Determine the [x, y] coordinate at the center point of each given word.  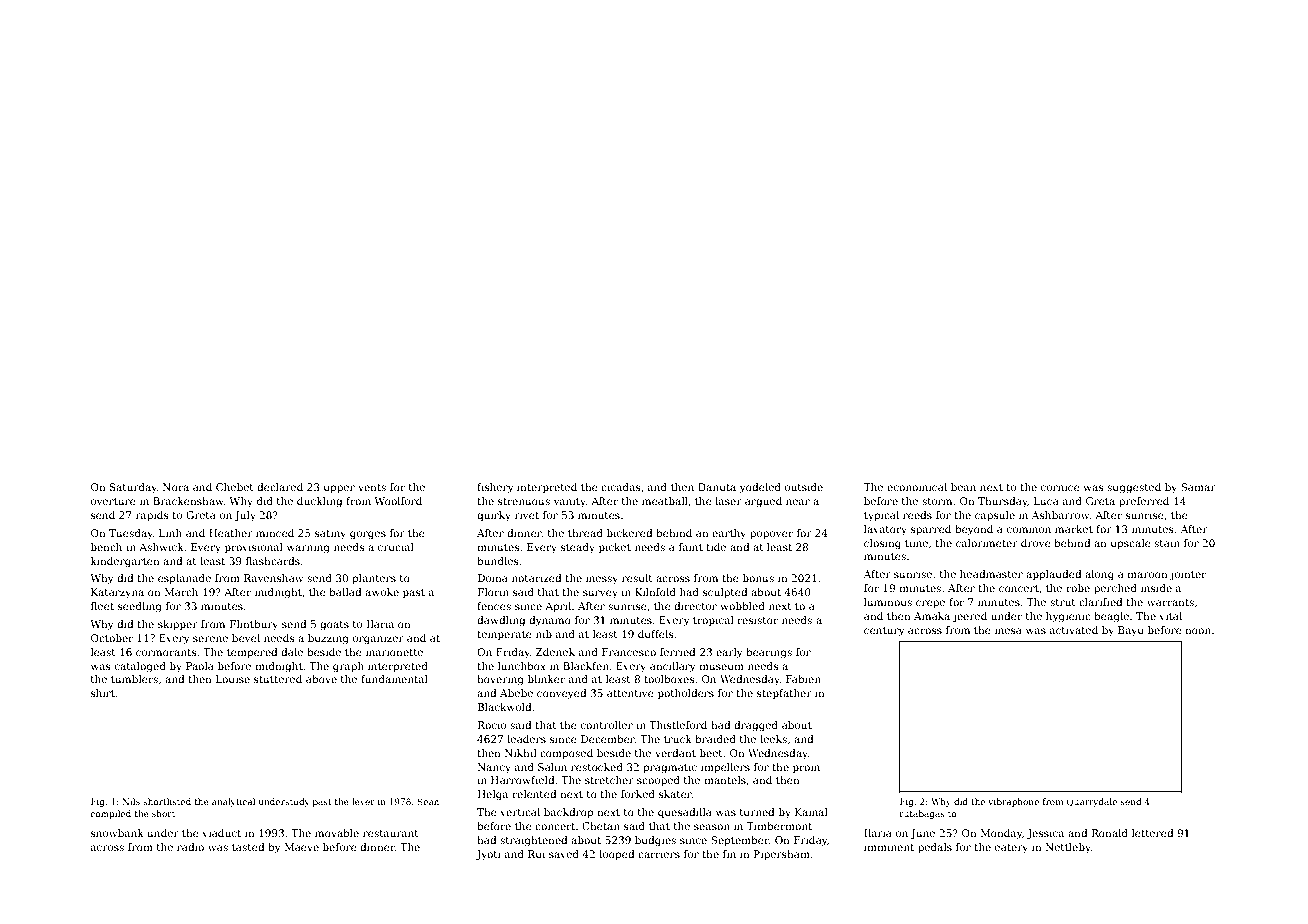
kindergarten [125, 562]
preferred [1144, 502]
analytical [233, 802]
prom [806, 769]
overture [113, 501]
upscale [1131, 544]
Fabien [803, 679]
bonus [758, 578]
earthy [729, 534]
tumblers [134, 679]
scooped [658, 781]
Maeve [301, 847]
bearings [769, 653]
